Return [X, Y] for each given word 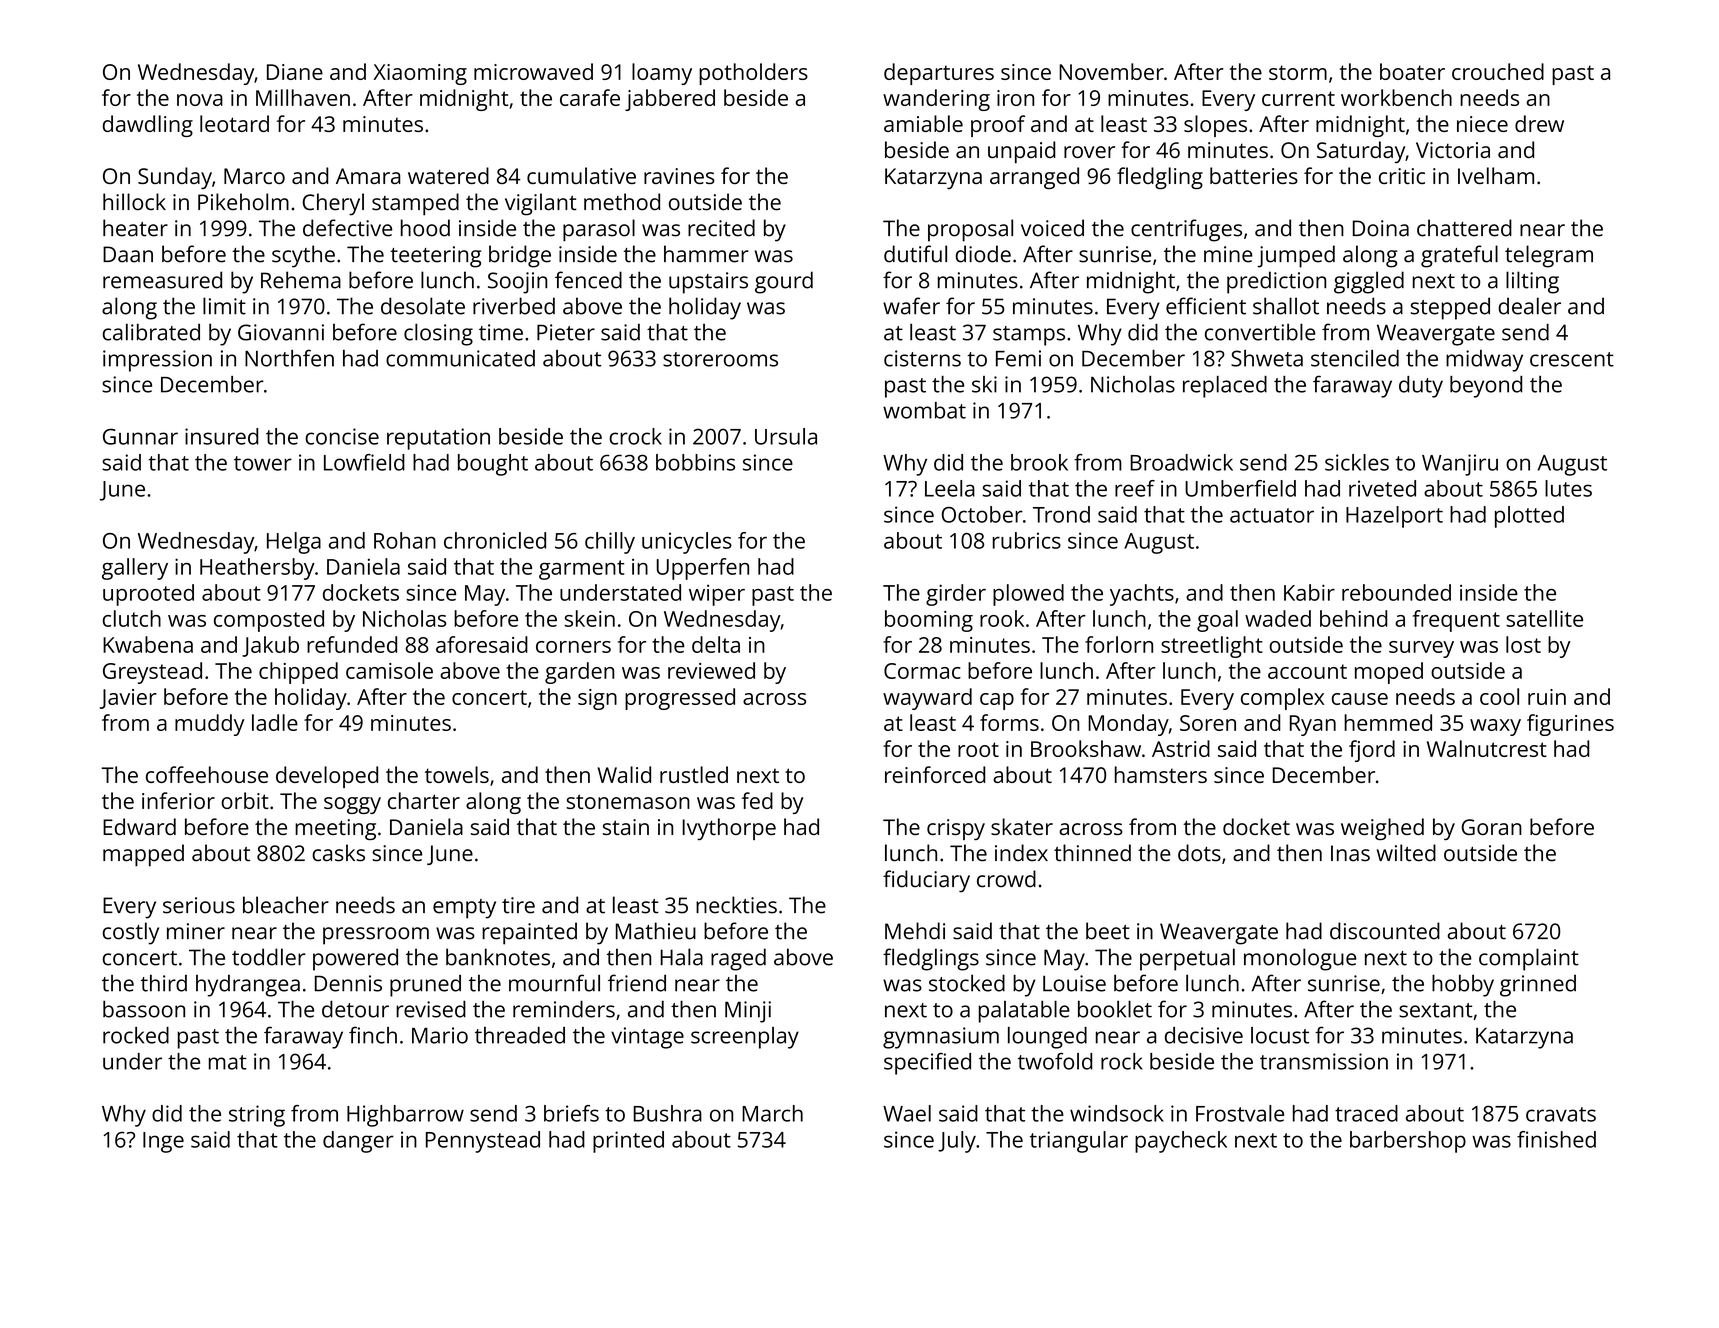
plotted [1529, 517]
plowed [1028, 595]
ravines [679, 176]
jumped [1296, 256]
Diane [295, 72]
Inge [163, 1142]
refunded [352, 644]
